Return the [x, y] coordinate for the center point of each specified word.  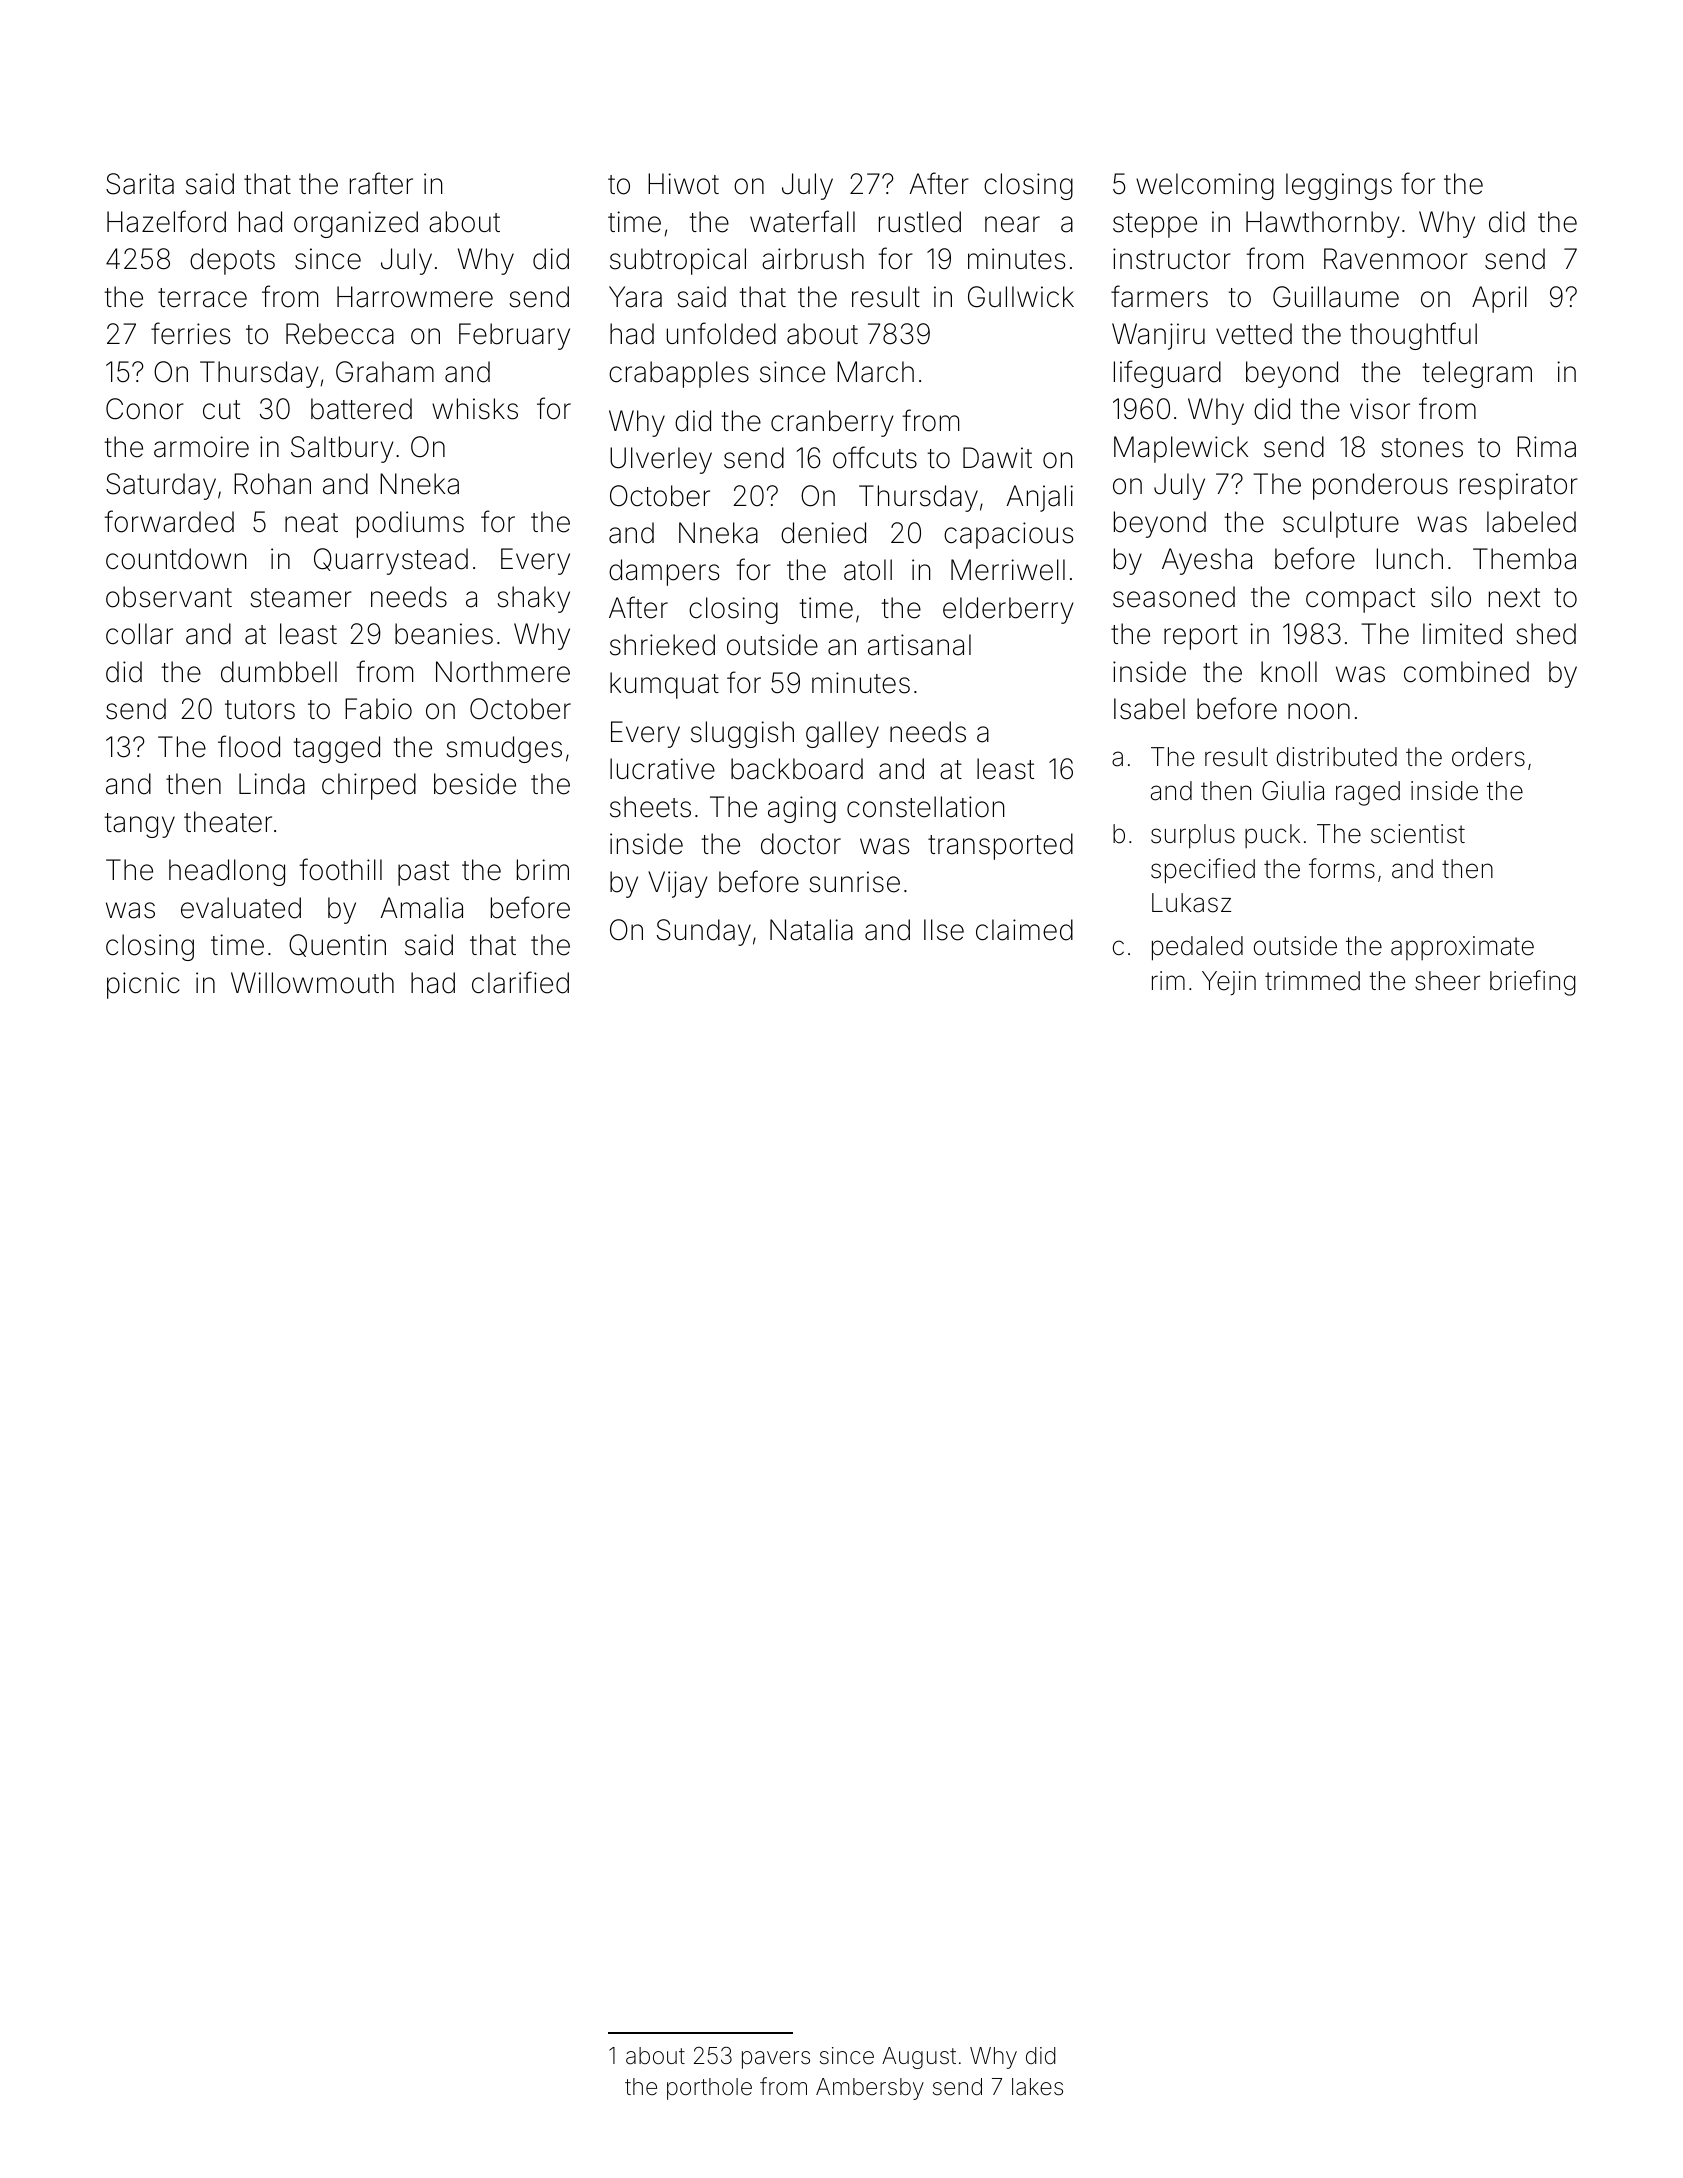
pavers [776, 2060]
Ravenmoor [1396, 259]
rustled [920, 222]
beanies [444, 634]
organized [356, 224]
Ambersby [870, 2089]
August [919, 2058]
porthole [709, 2089]
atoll [868, 570]
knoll [1289, 672]
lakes [1037, 2087]
